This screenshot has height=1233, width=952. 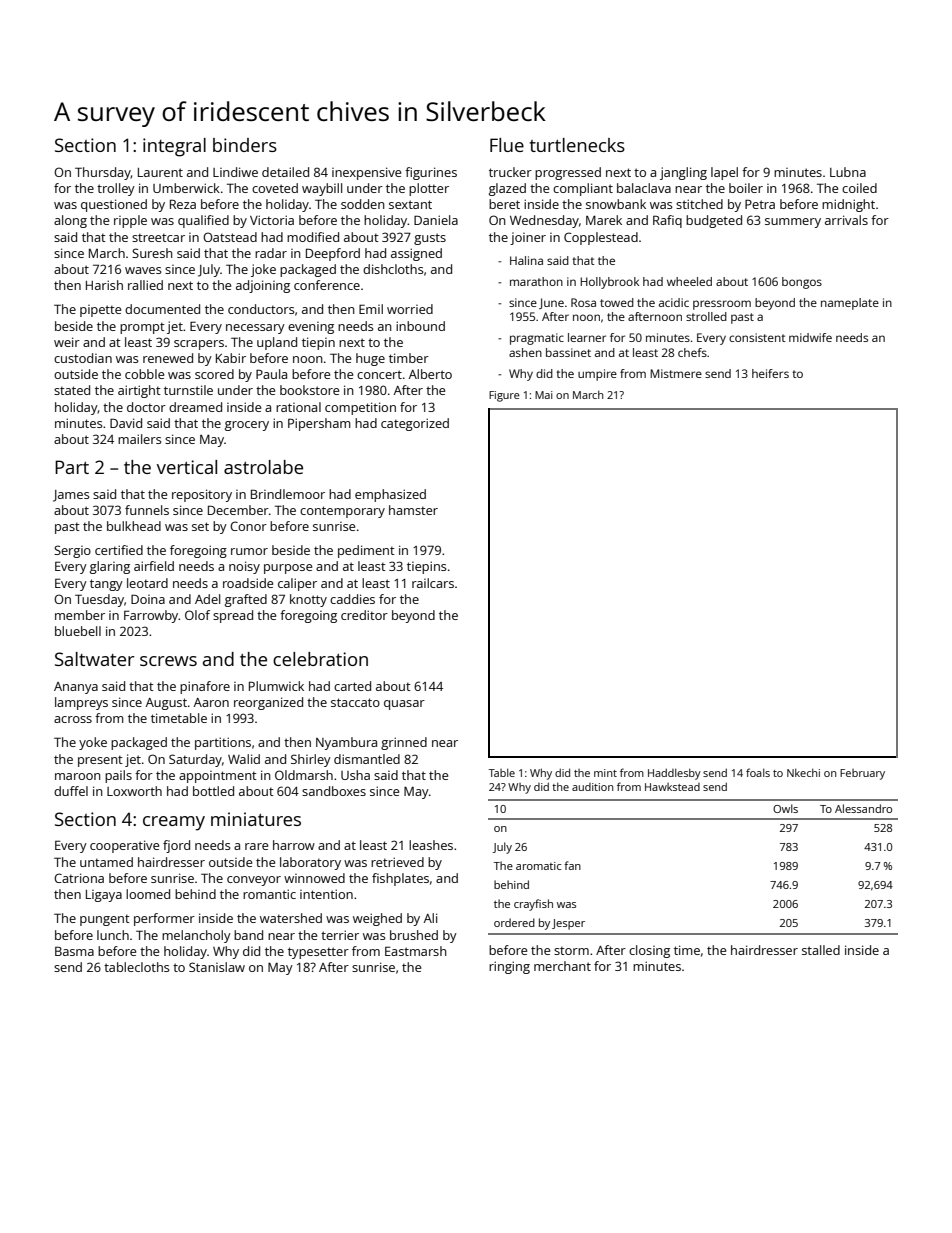 What do you see at coordinates (504, 396) in the screenshot?
I see `Figure` at bounding box center [504, 396].
